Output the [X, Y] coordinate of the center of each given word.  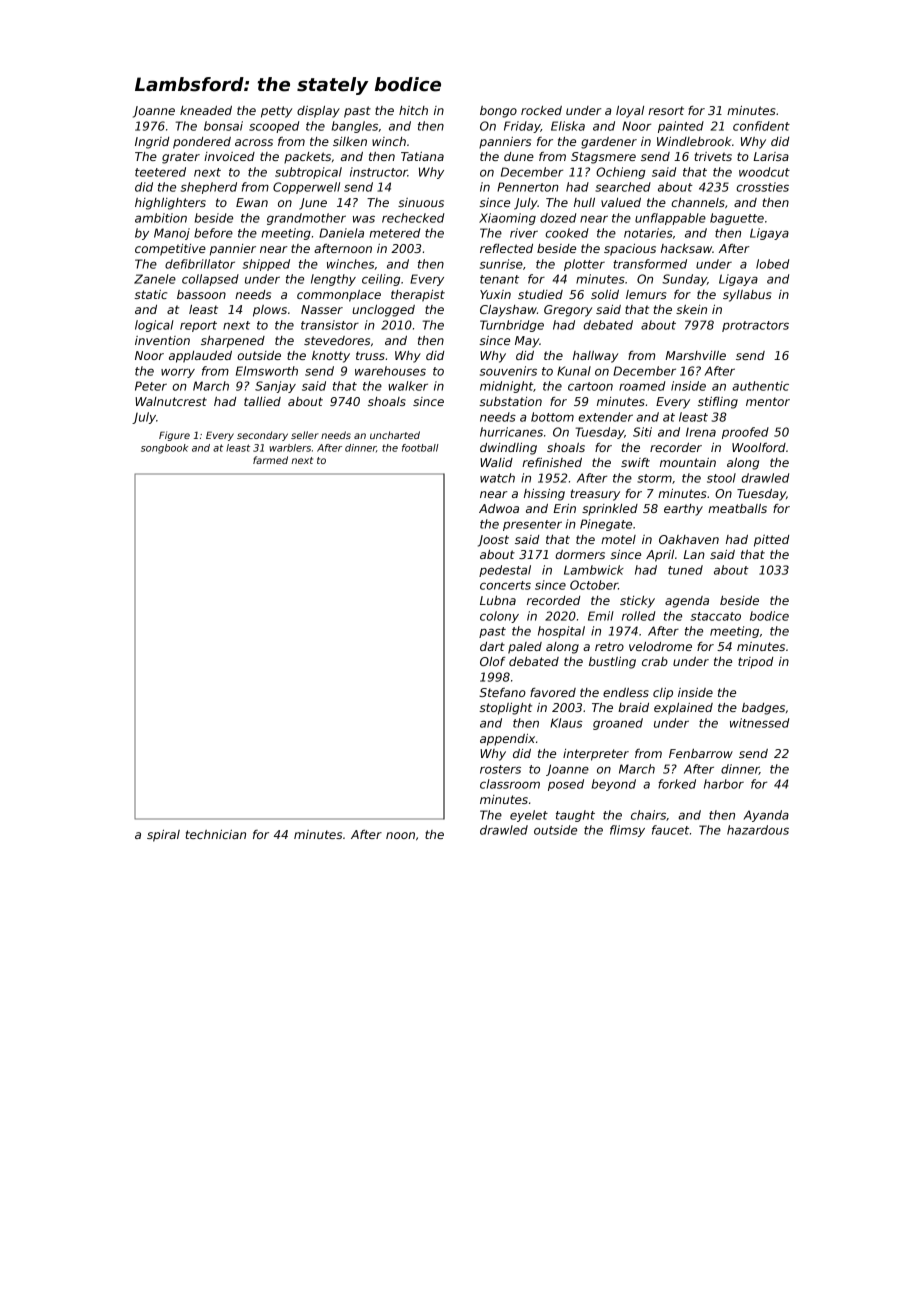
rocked [541, 110]
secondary [262, 436]
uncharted [395, 435]
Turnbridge [512, 326]
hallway [596, 357]
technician [216, 834]
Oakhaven [689, 539]
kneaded [206, 110]
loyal [630, 112]
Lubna [498, 600]
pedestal [505, 571]
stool [721, 478]
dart [492, 646]
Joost [493, 541]
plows [270, 311]
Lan [694, 554]
